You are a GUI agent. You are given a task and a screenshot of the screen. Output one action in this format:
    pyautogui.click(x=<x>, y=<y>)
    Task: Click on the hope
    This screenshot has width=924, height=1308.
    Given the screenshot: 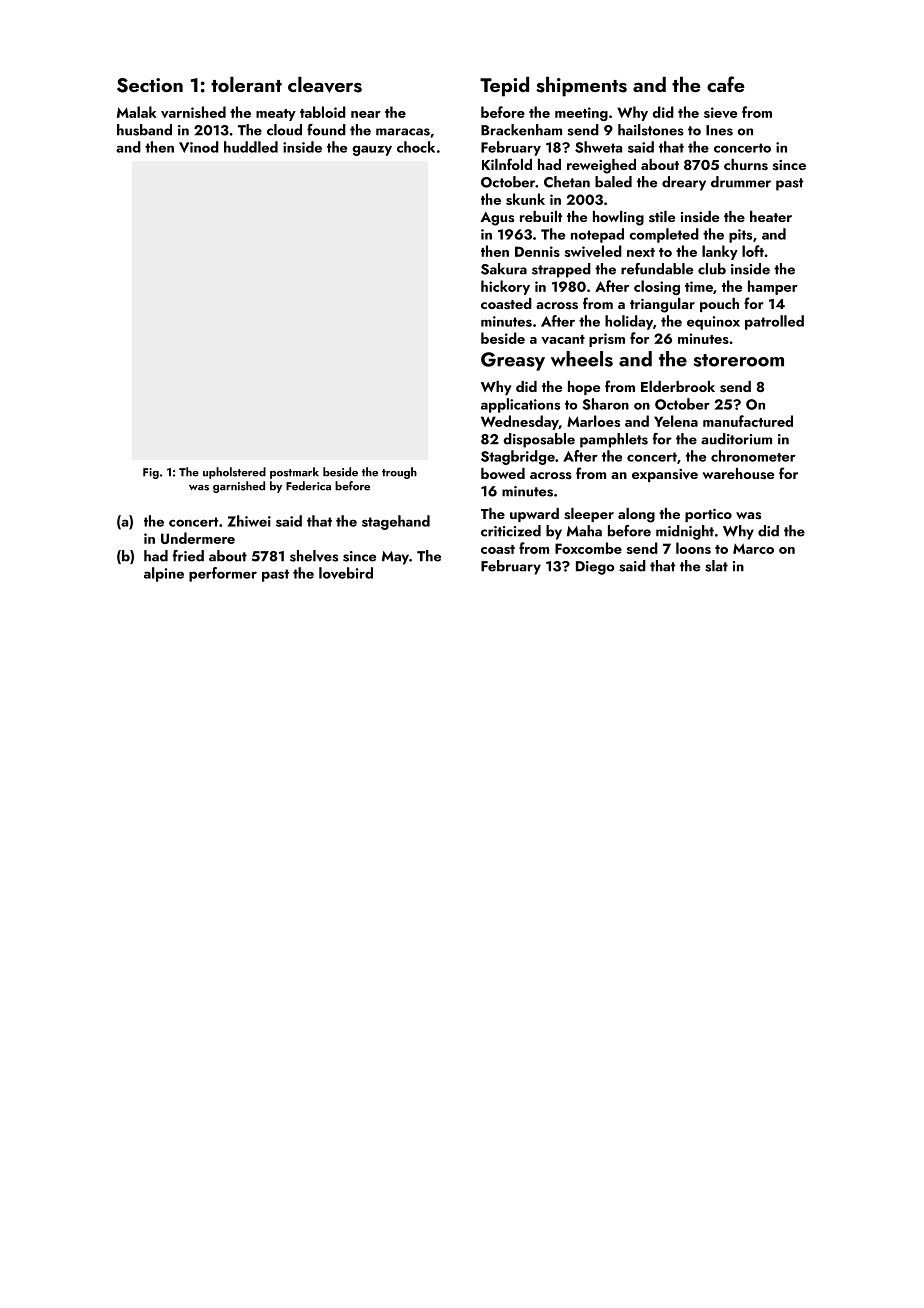 What is the action you would take?
    pyautogui.click(x=584, y=388)
